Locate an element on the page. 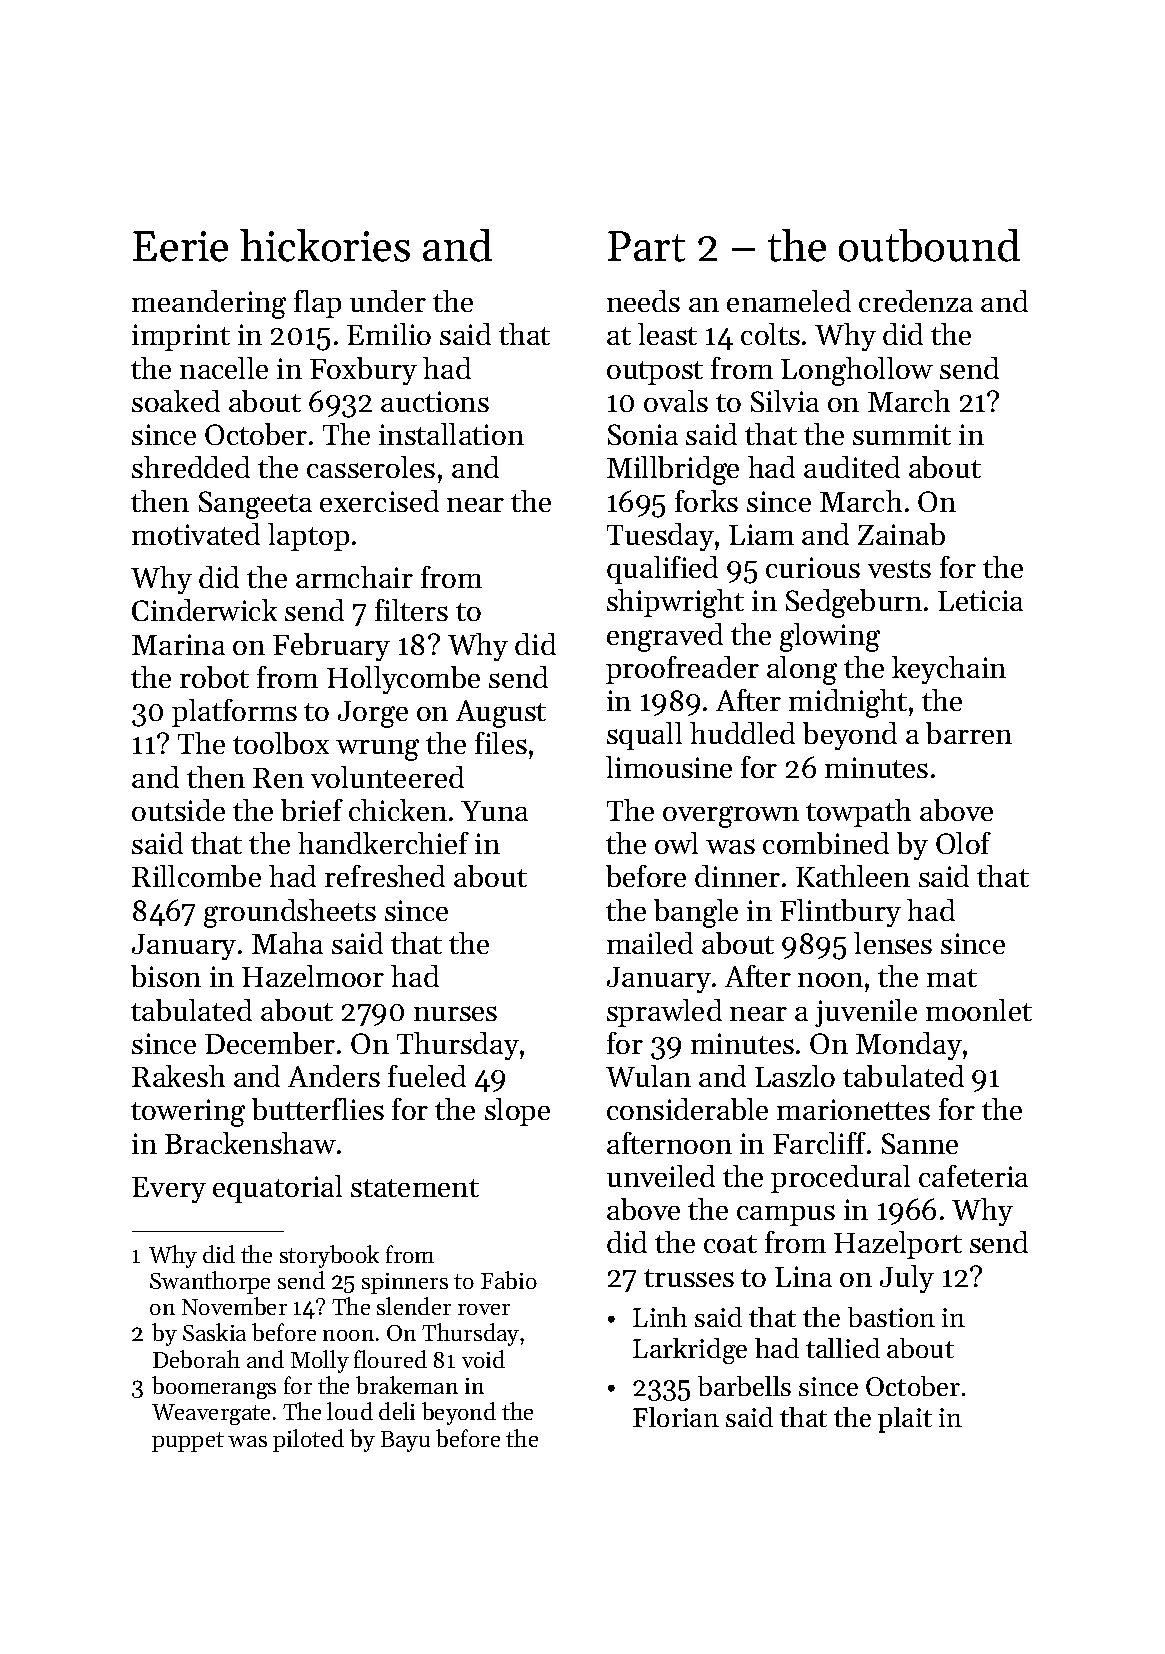 This document has width=1165, height=1654. toolbox is located at coordinates (281, 743).
